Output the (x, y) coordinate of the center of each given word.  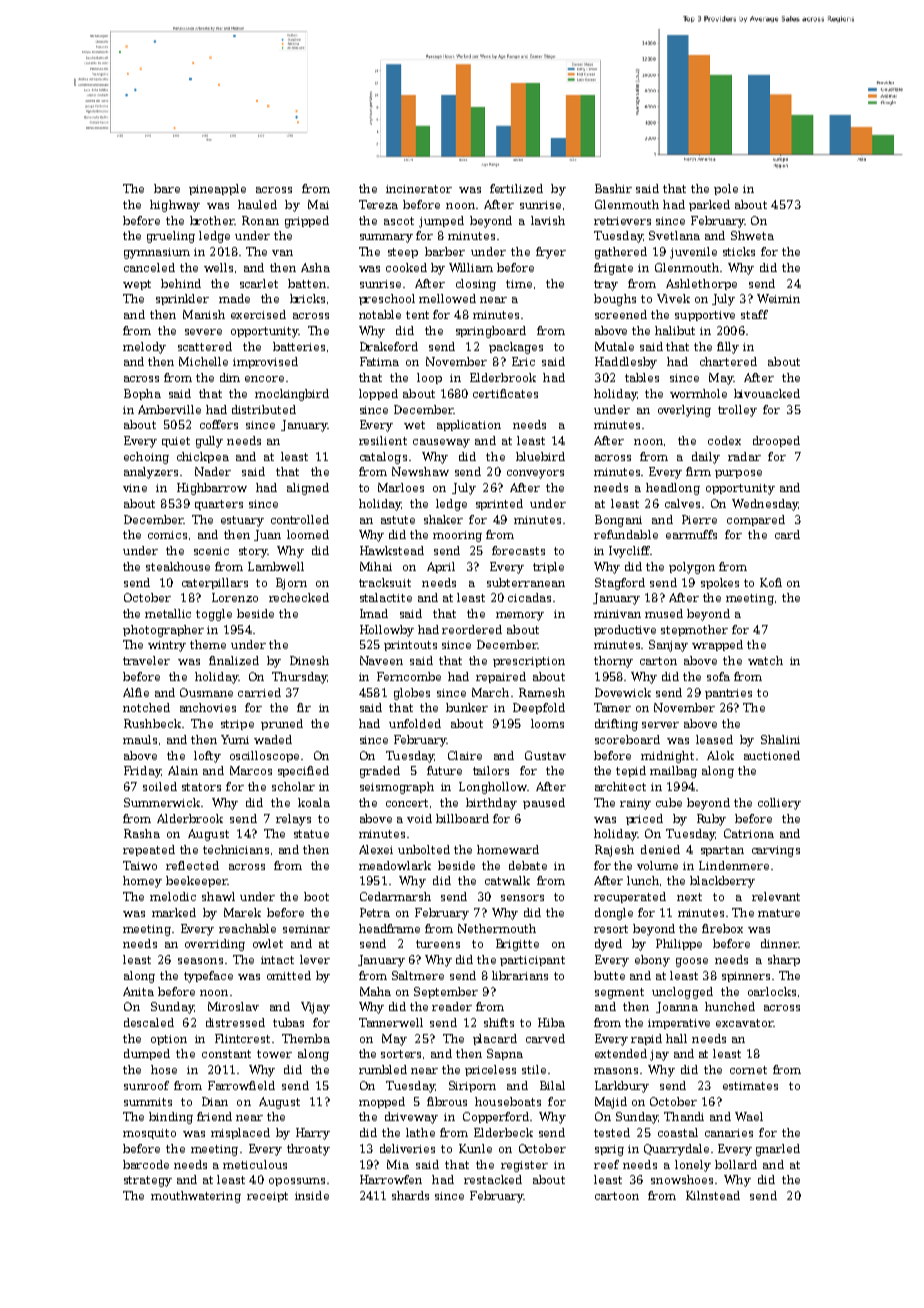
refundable (626, 534)
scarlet (259, 283)
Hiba (551, 1022)
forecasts (518, 550)
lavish (548, 220)
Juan (267, 535)
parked (709, 205)
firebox (722, 928)
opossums (297, 1182)
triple (548, 567)
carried (259, 692)
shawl (218, 896)
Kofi (771, 582)
